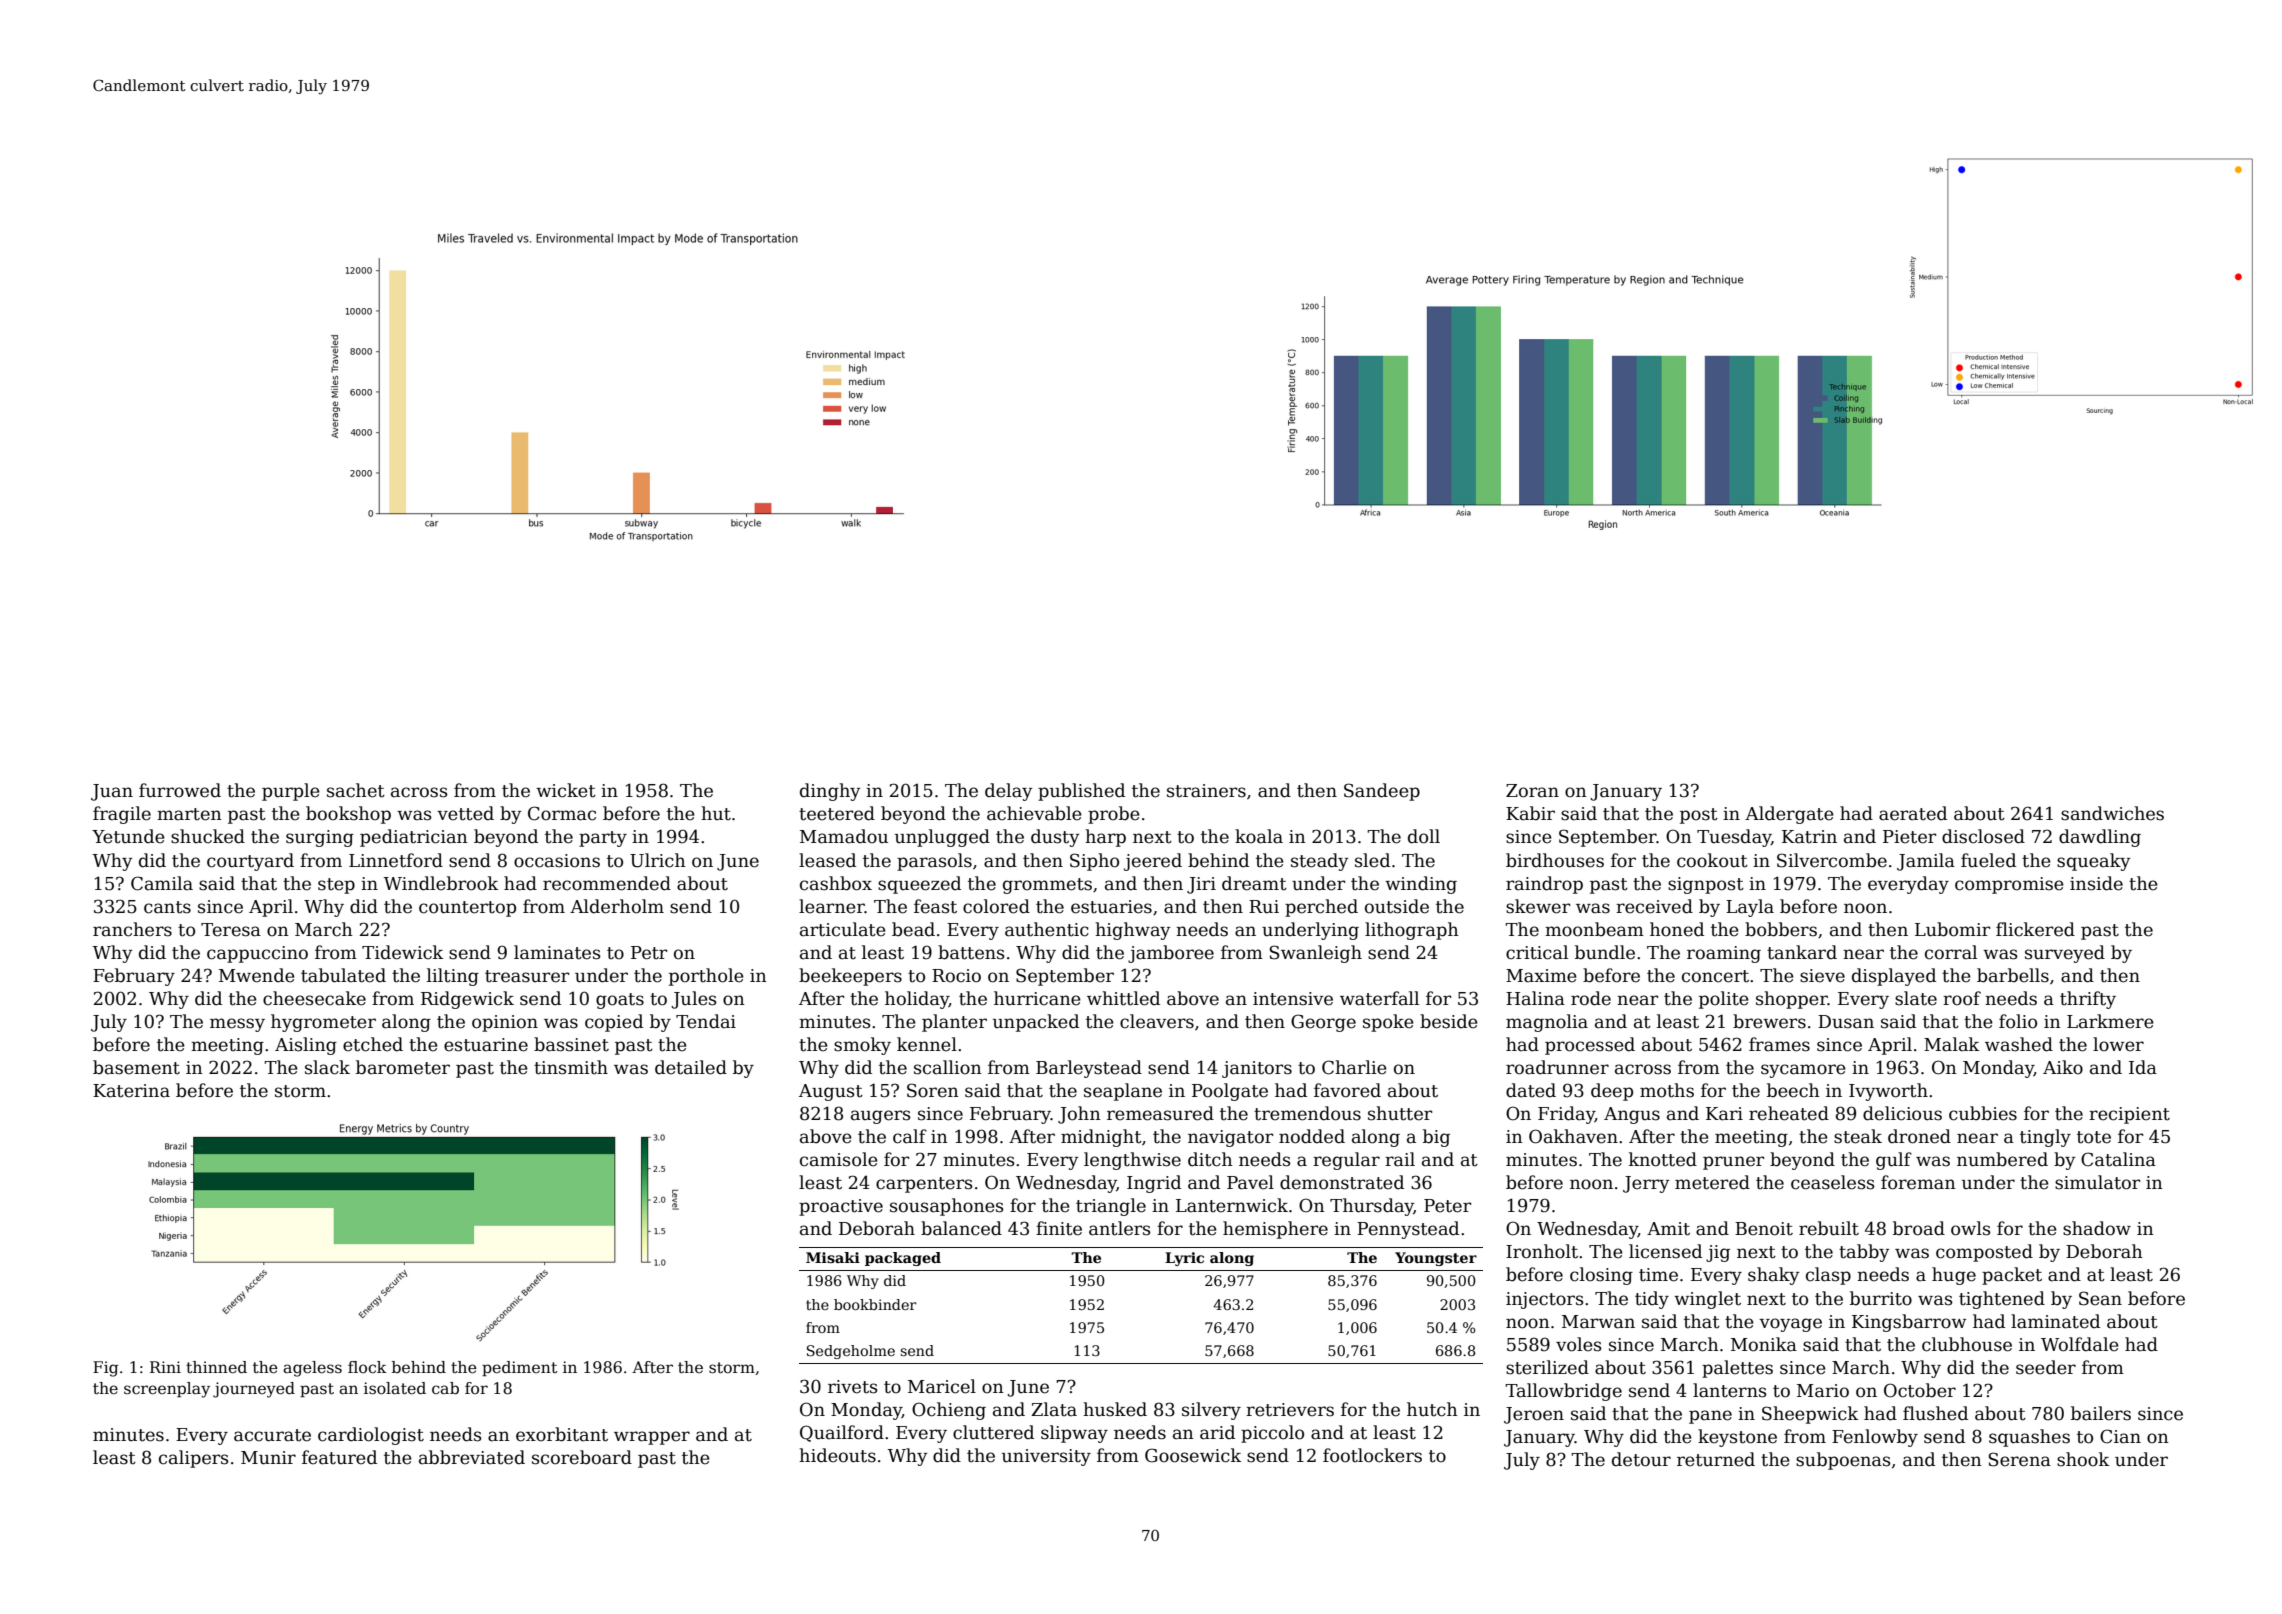 The height and width of the image is (1614, 2282). Describe the element at coordinates (837, 1455) in the image. I see `hideouts` at that location.
